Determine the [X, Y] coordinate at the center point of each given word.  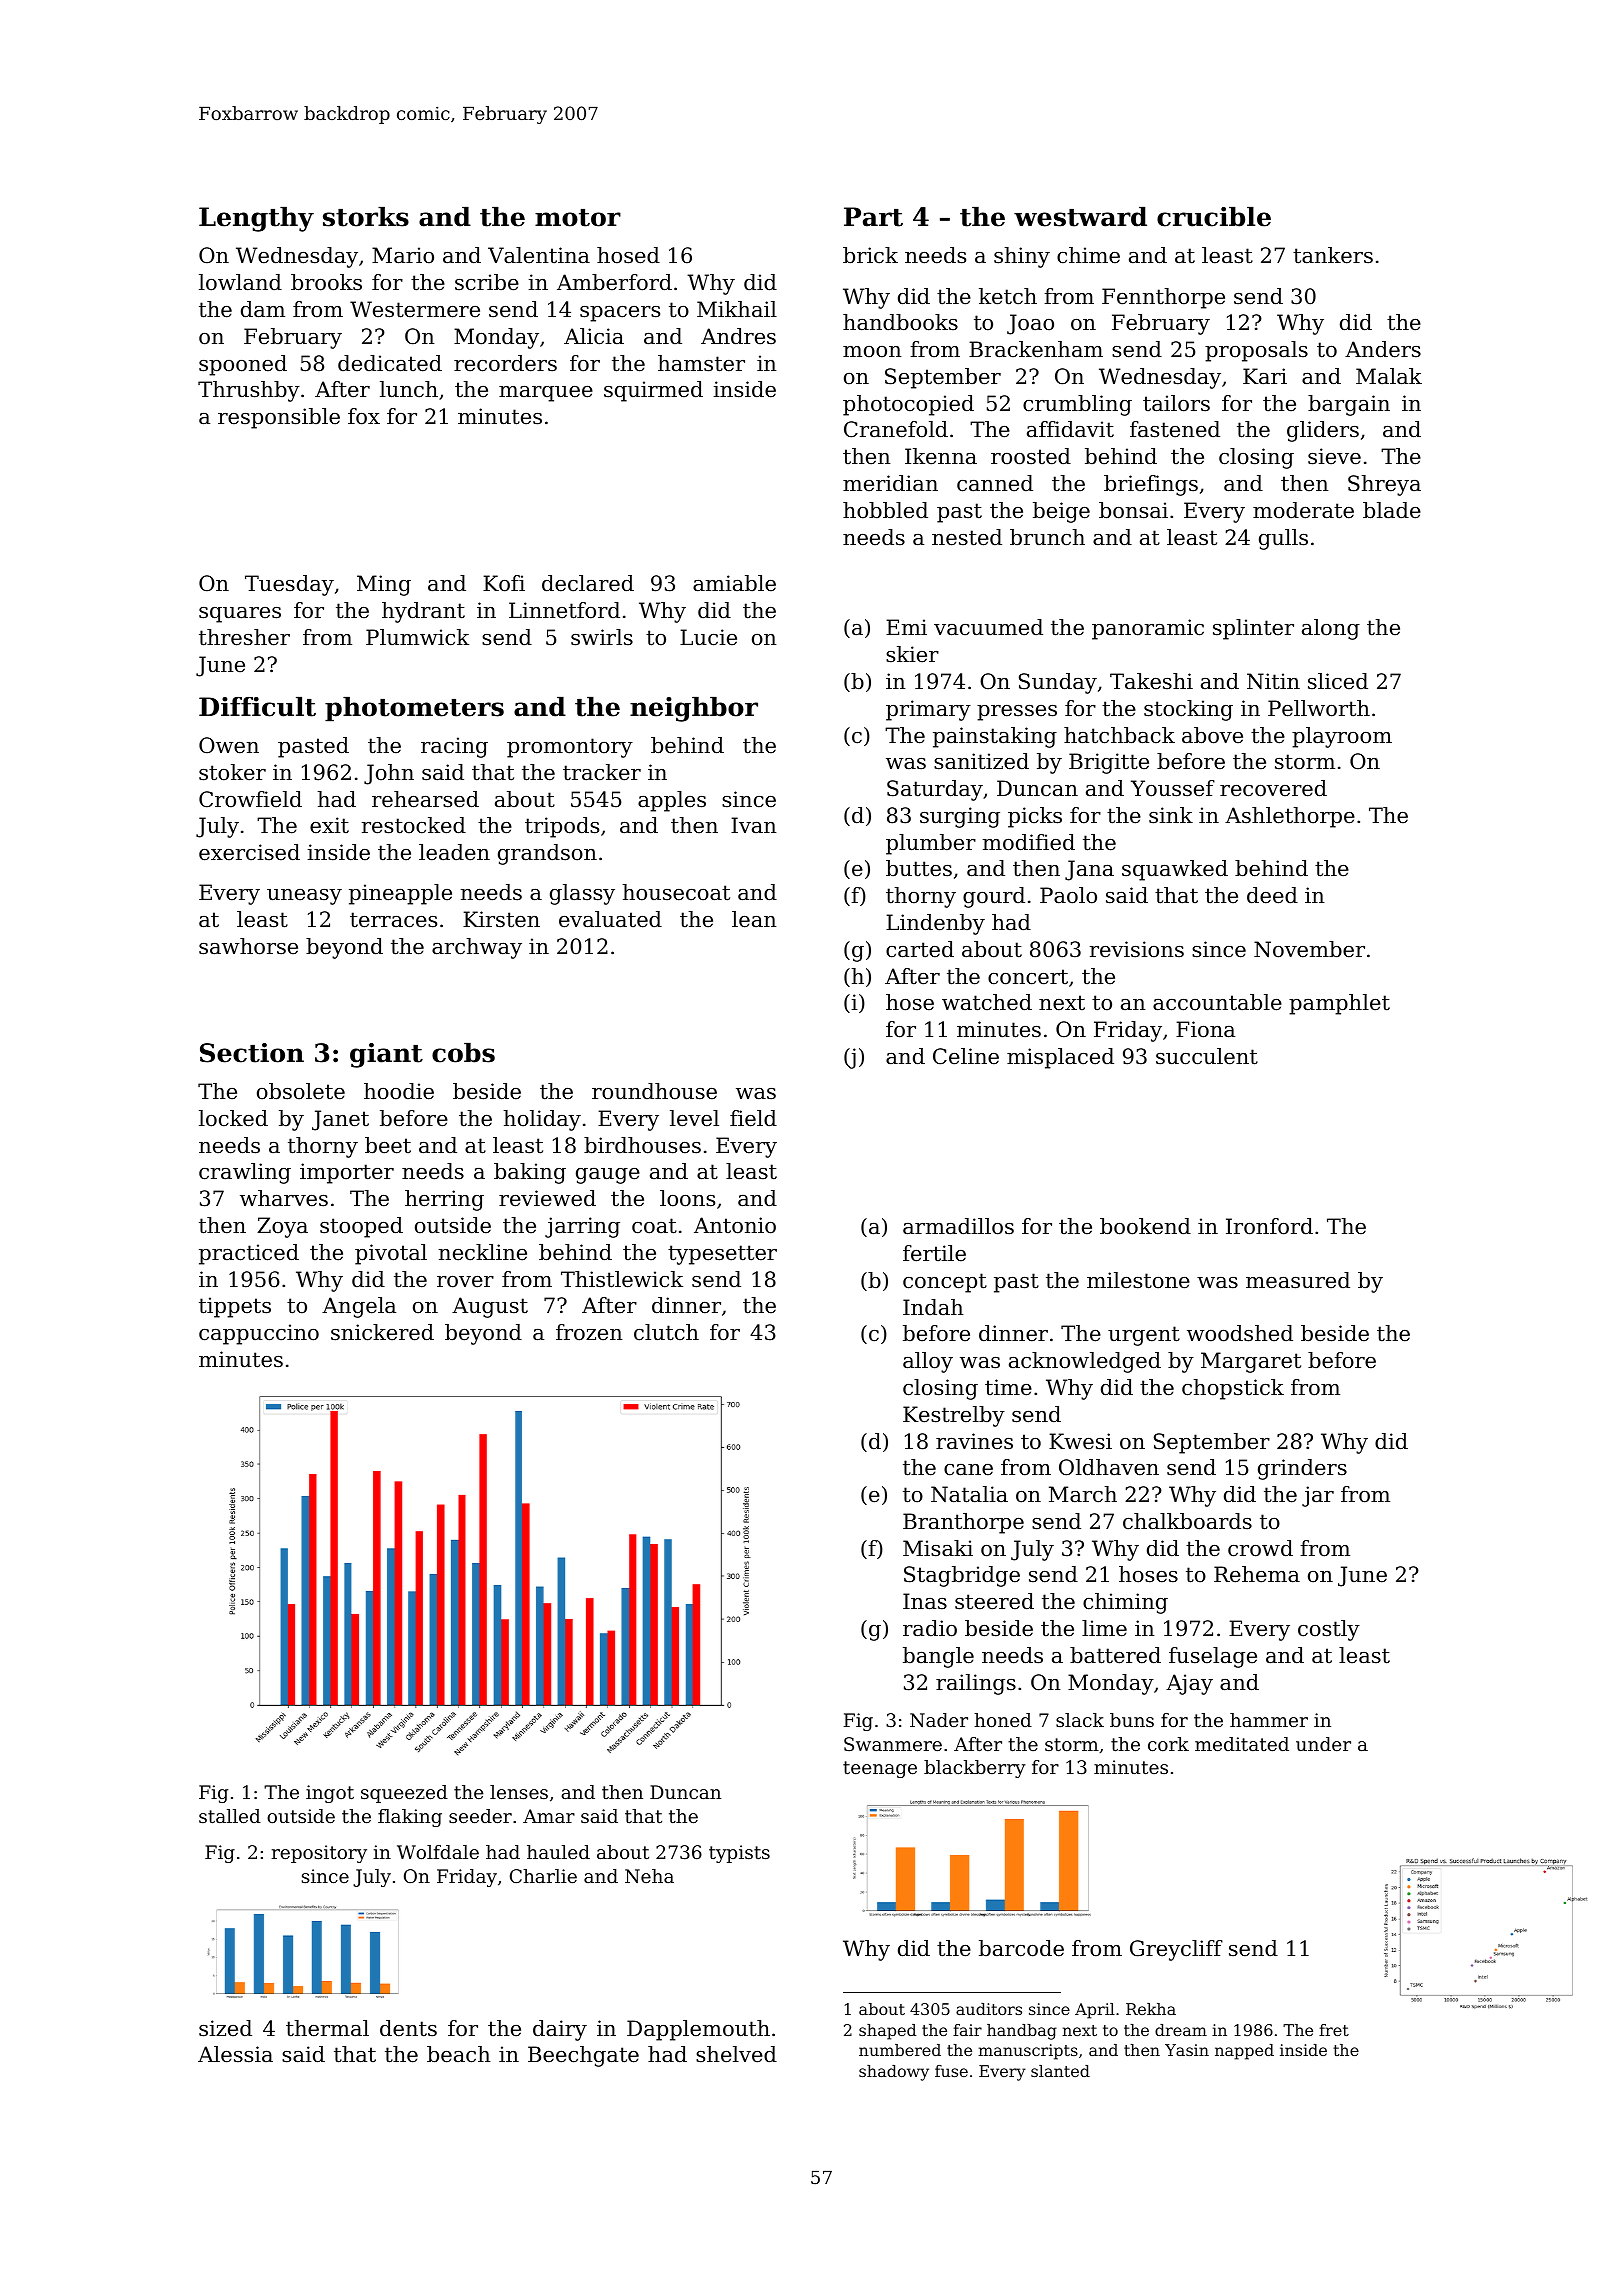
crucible [1214, 217]
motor [578, 218]
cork [1168, 1744]
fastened [1175, 429]
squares [240, 615]
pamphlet [1339, 1004]
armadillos [958, 1226]
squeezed [404, 1794]
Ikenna [941, 456]
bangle [938, 1657]
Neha [649, 1876]
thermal [327, 2028]
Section [252, 1053]
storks [366, 217]
